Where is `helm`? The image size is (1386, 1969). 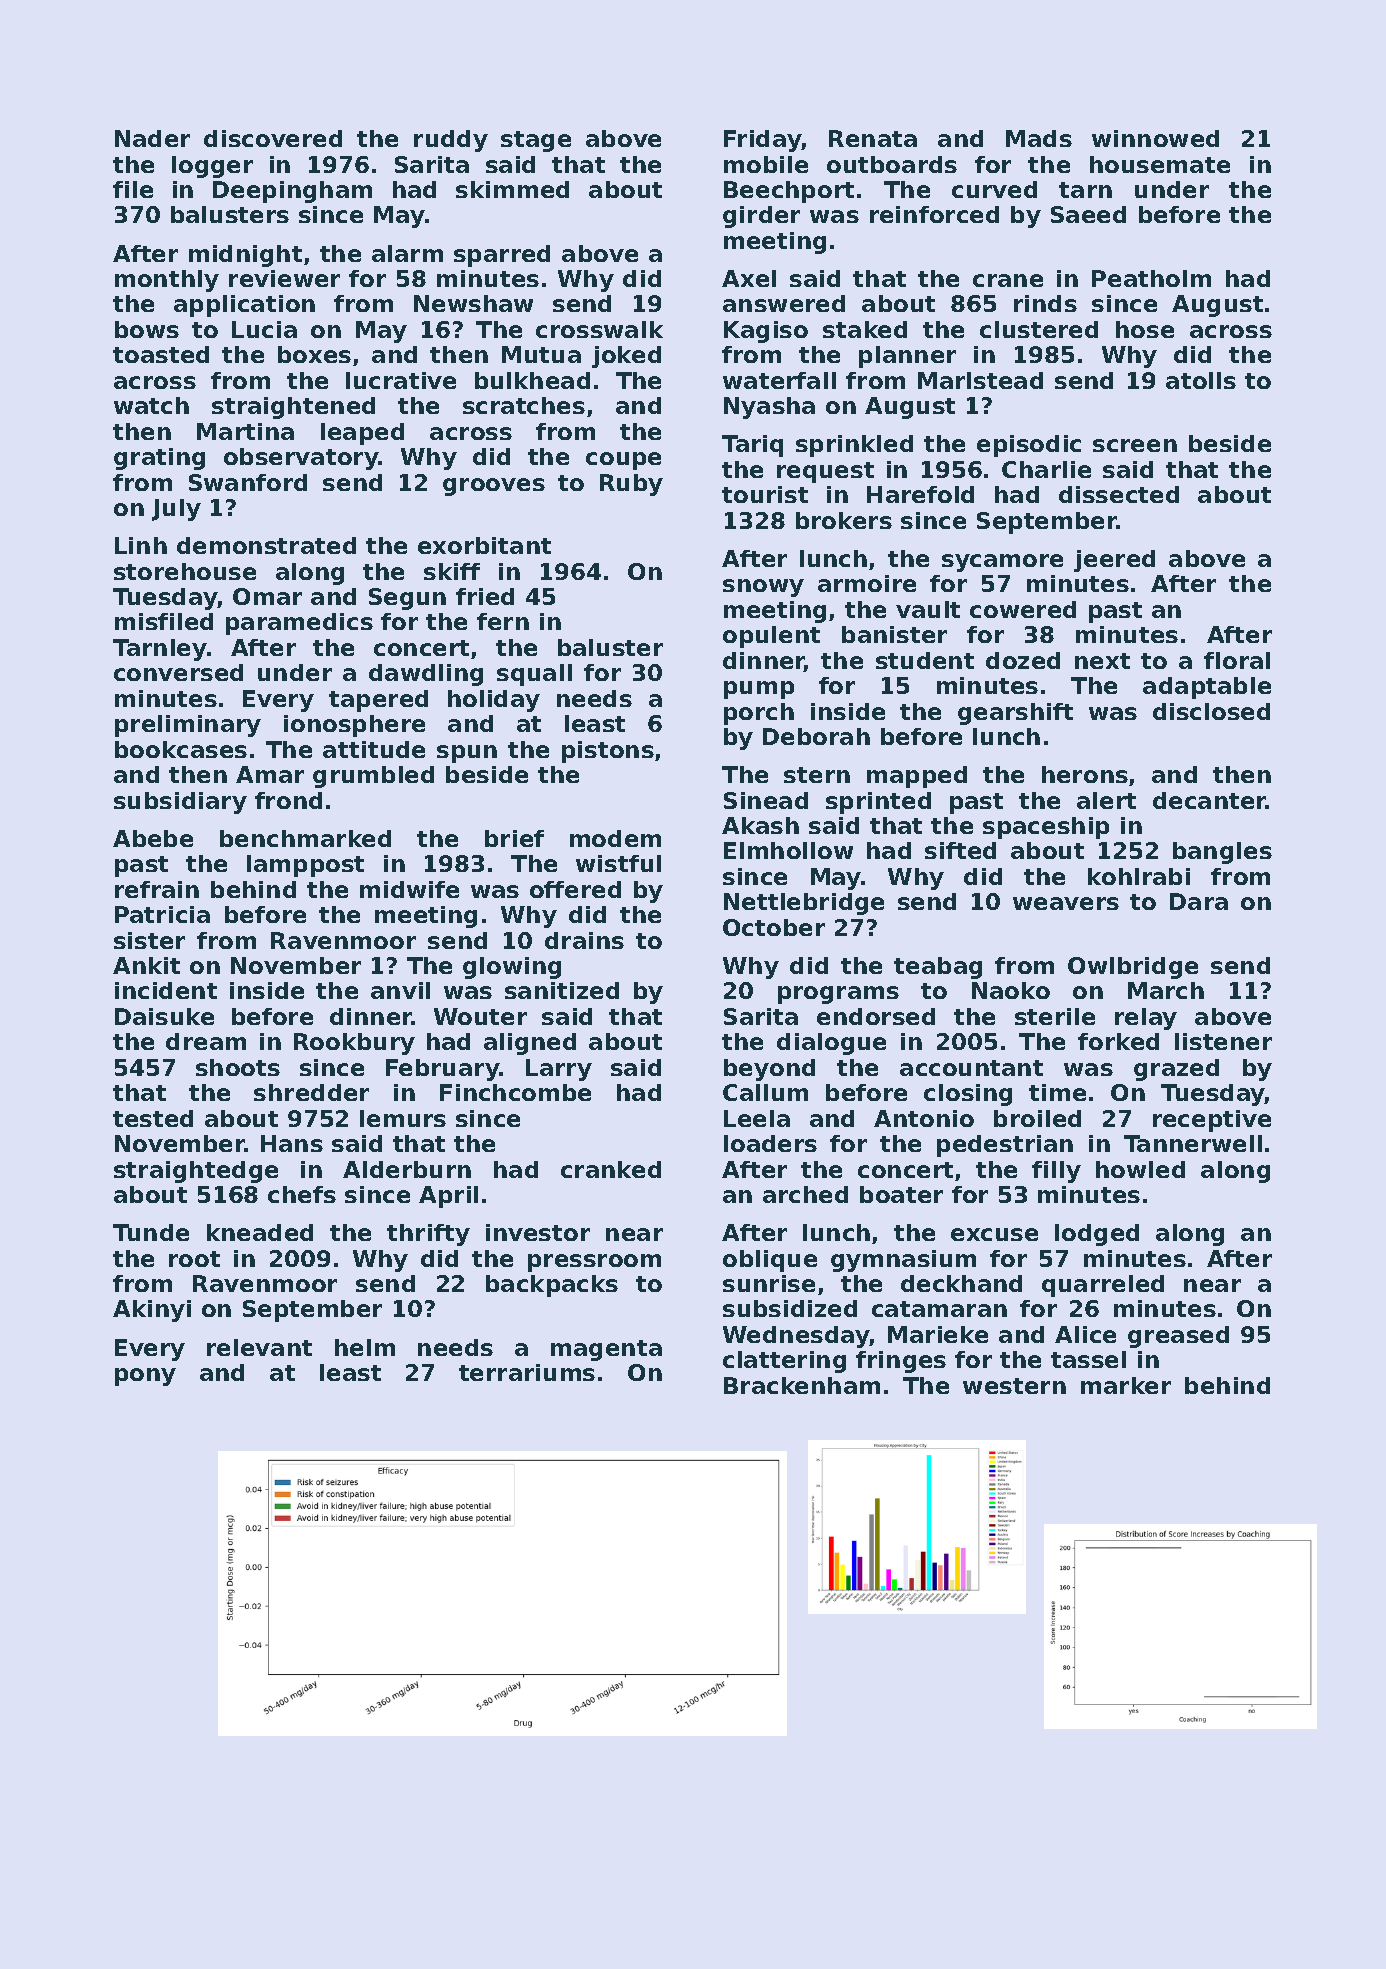
helm is located at coordinates (365, 1347).
